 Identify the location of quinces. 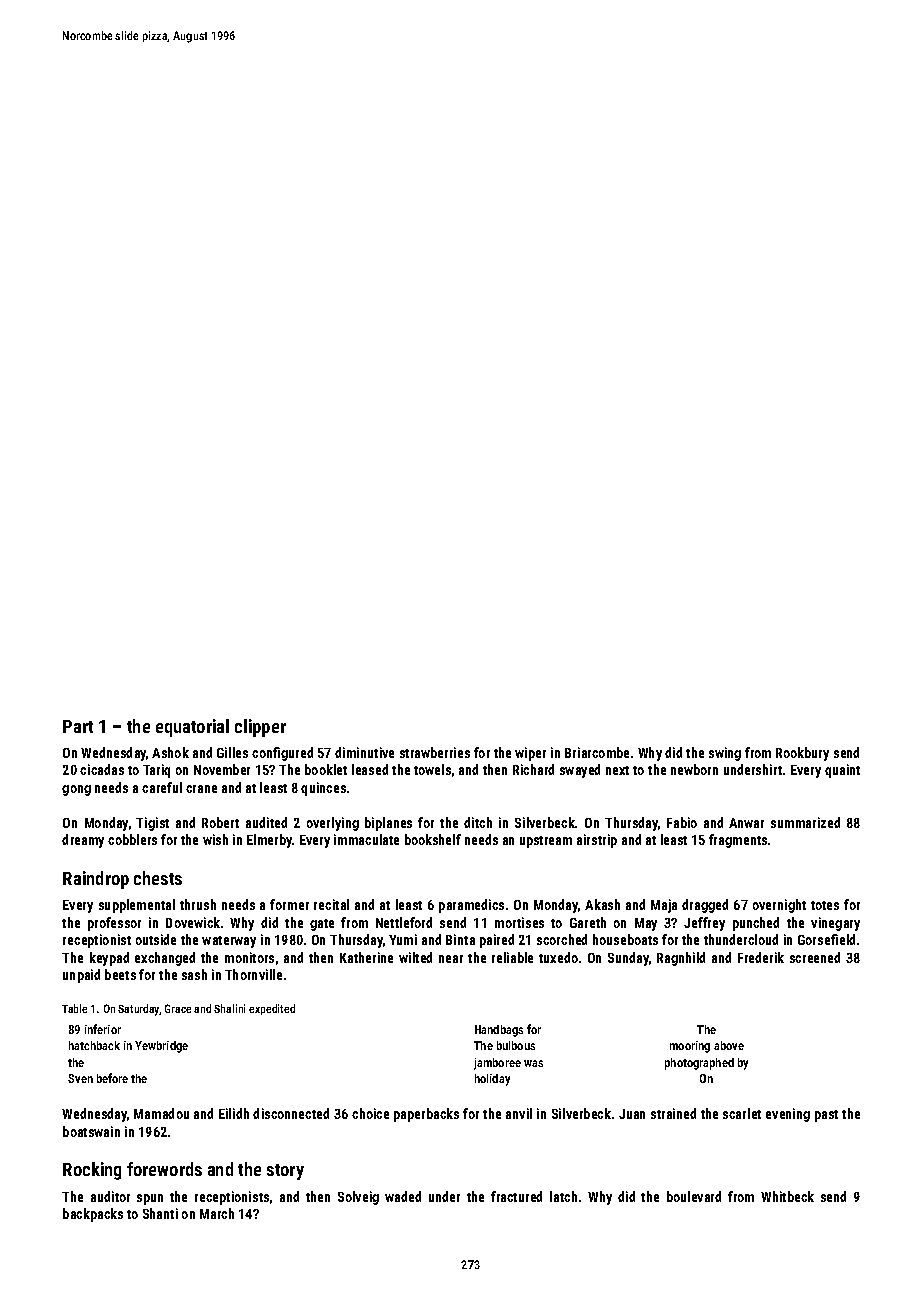
(323, 789).
